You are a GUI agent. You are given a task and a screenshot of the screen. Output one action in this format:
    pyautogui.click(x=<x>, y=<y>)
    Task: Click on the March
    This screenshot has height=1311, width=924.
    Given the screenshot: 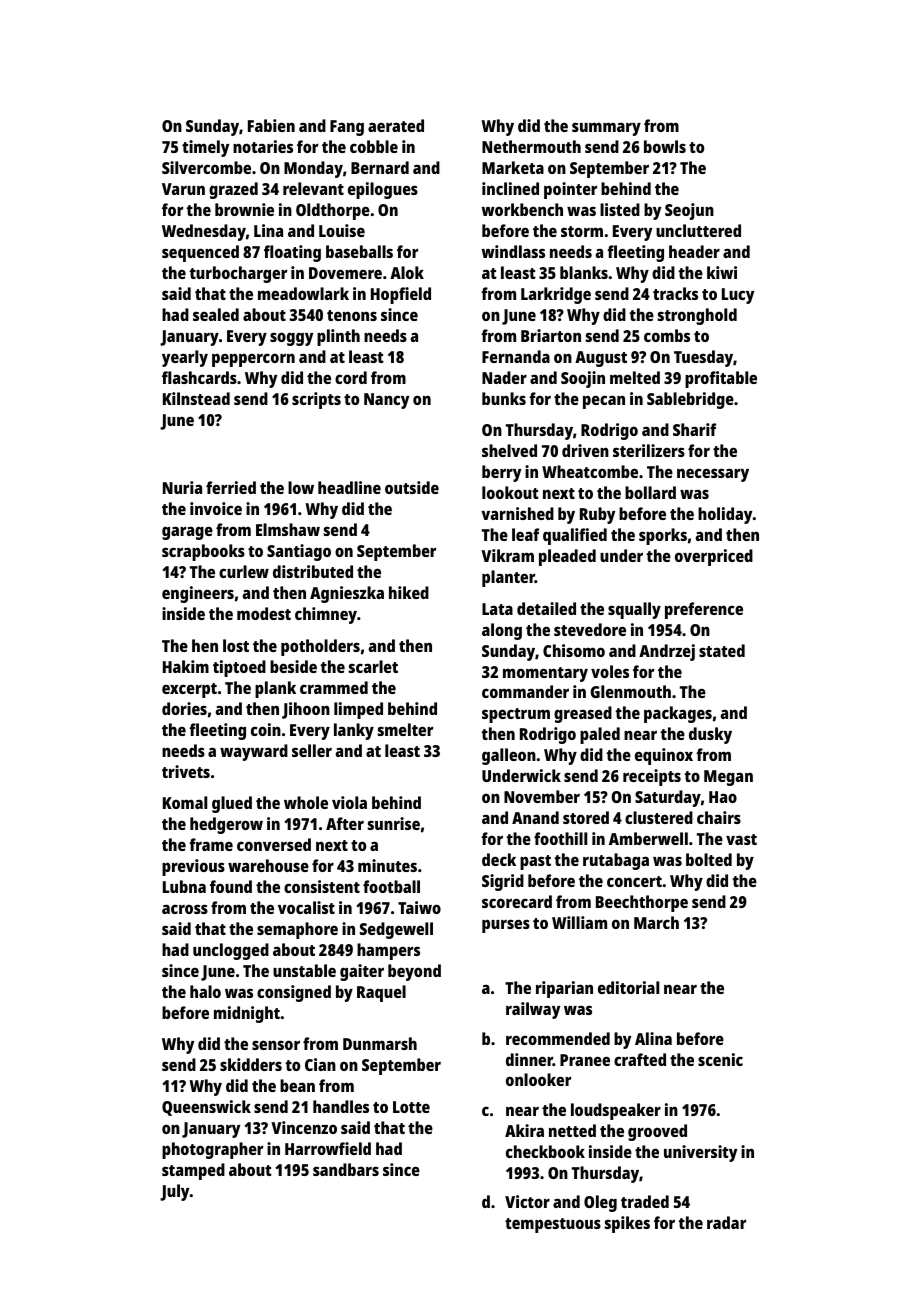 What is the action you would take?
    pyautogui.click(x=656, y=922)
